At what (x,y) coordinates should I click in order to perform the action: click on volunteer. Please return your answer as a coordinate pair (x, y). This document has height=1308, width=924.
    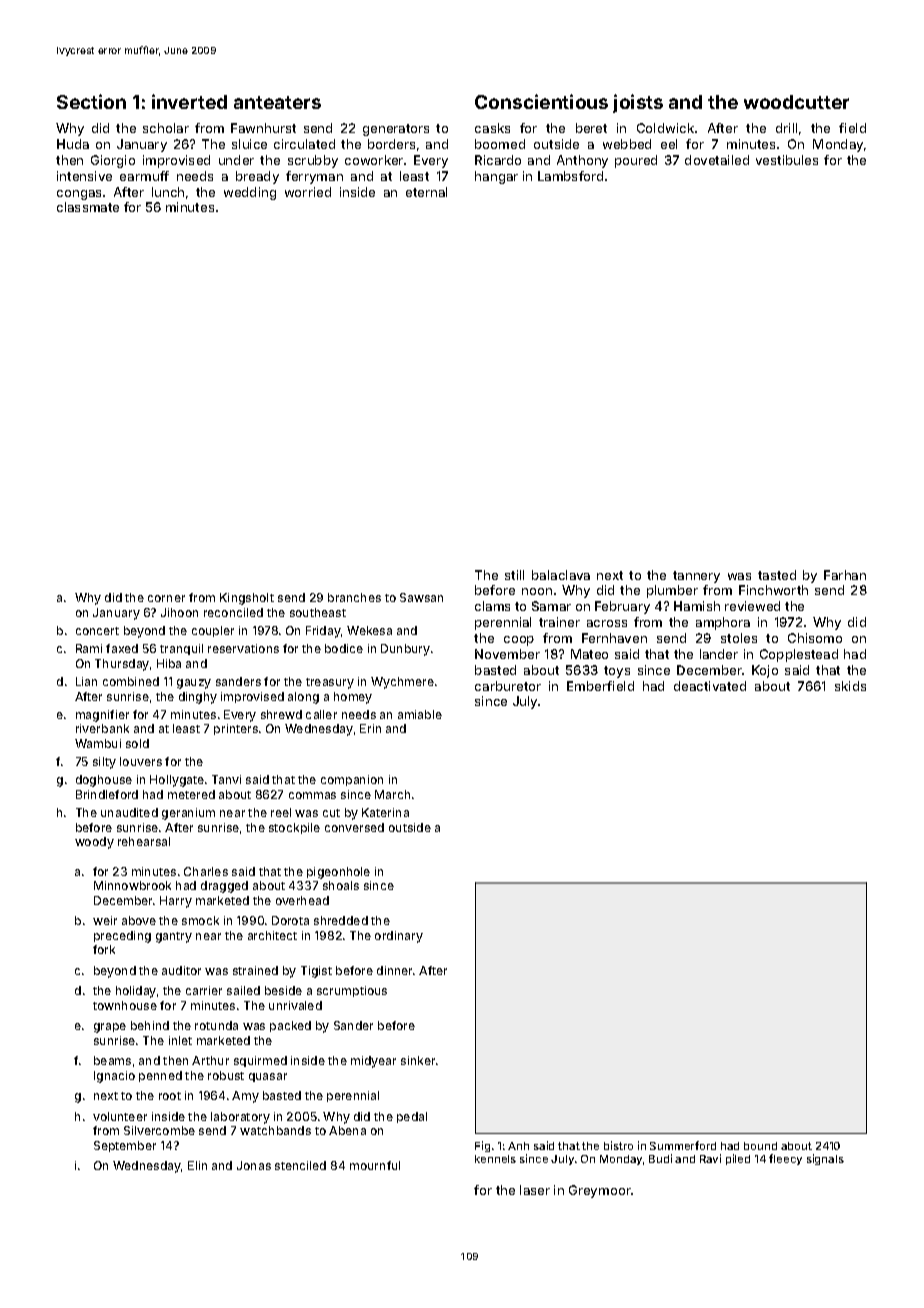
    Looking at the image, I should click on (120, 1116).
